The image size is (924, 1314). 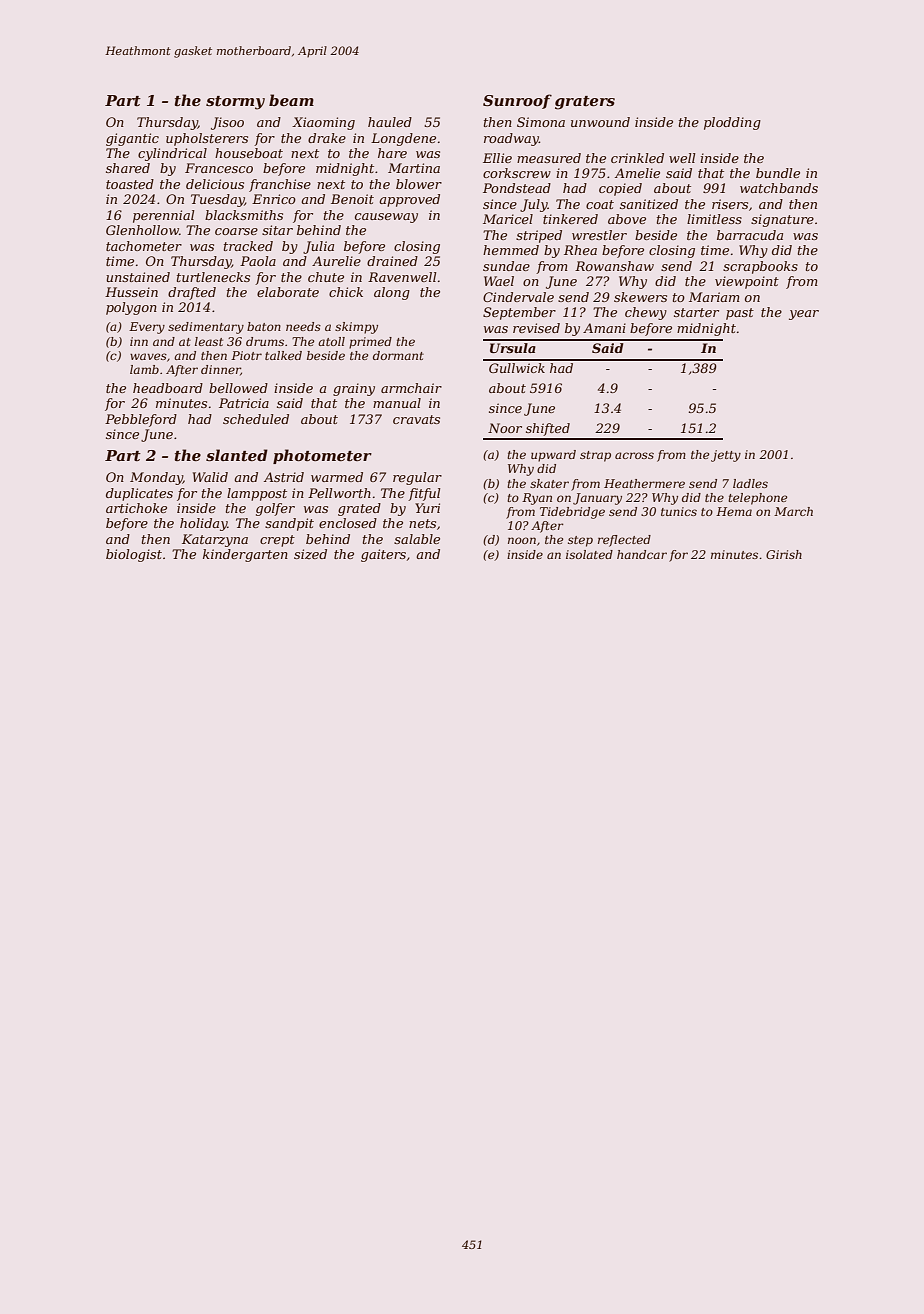 I want to click on scheduled, so click(x=256, y=419).
